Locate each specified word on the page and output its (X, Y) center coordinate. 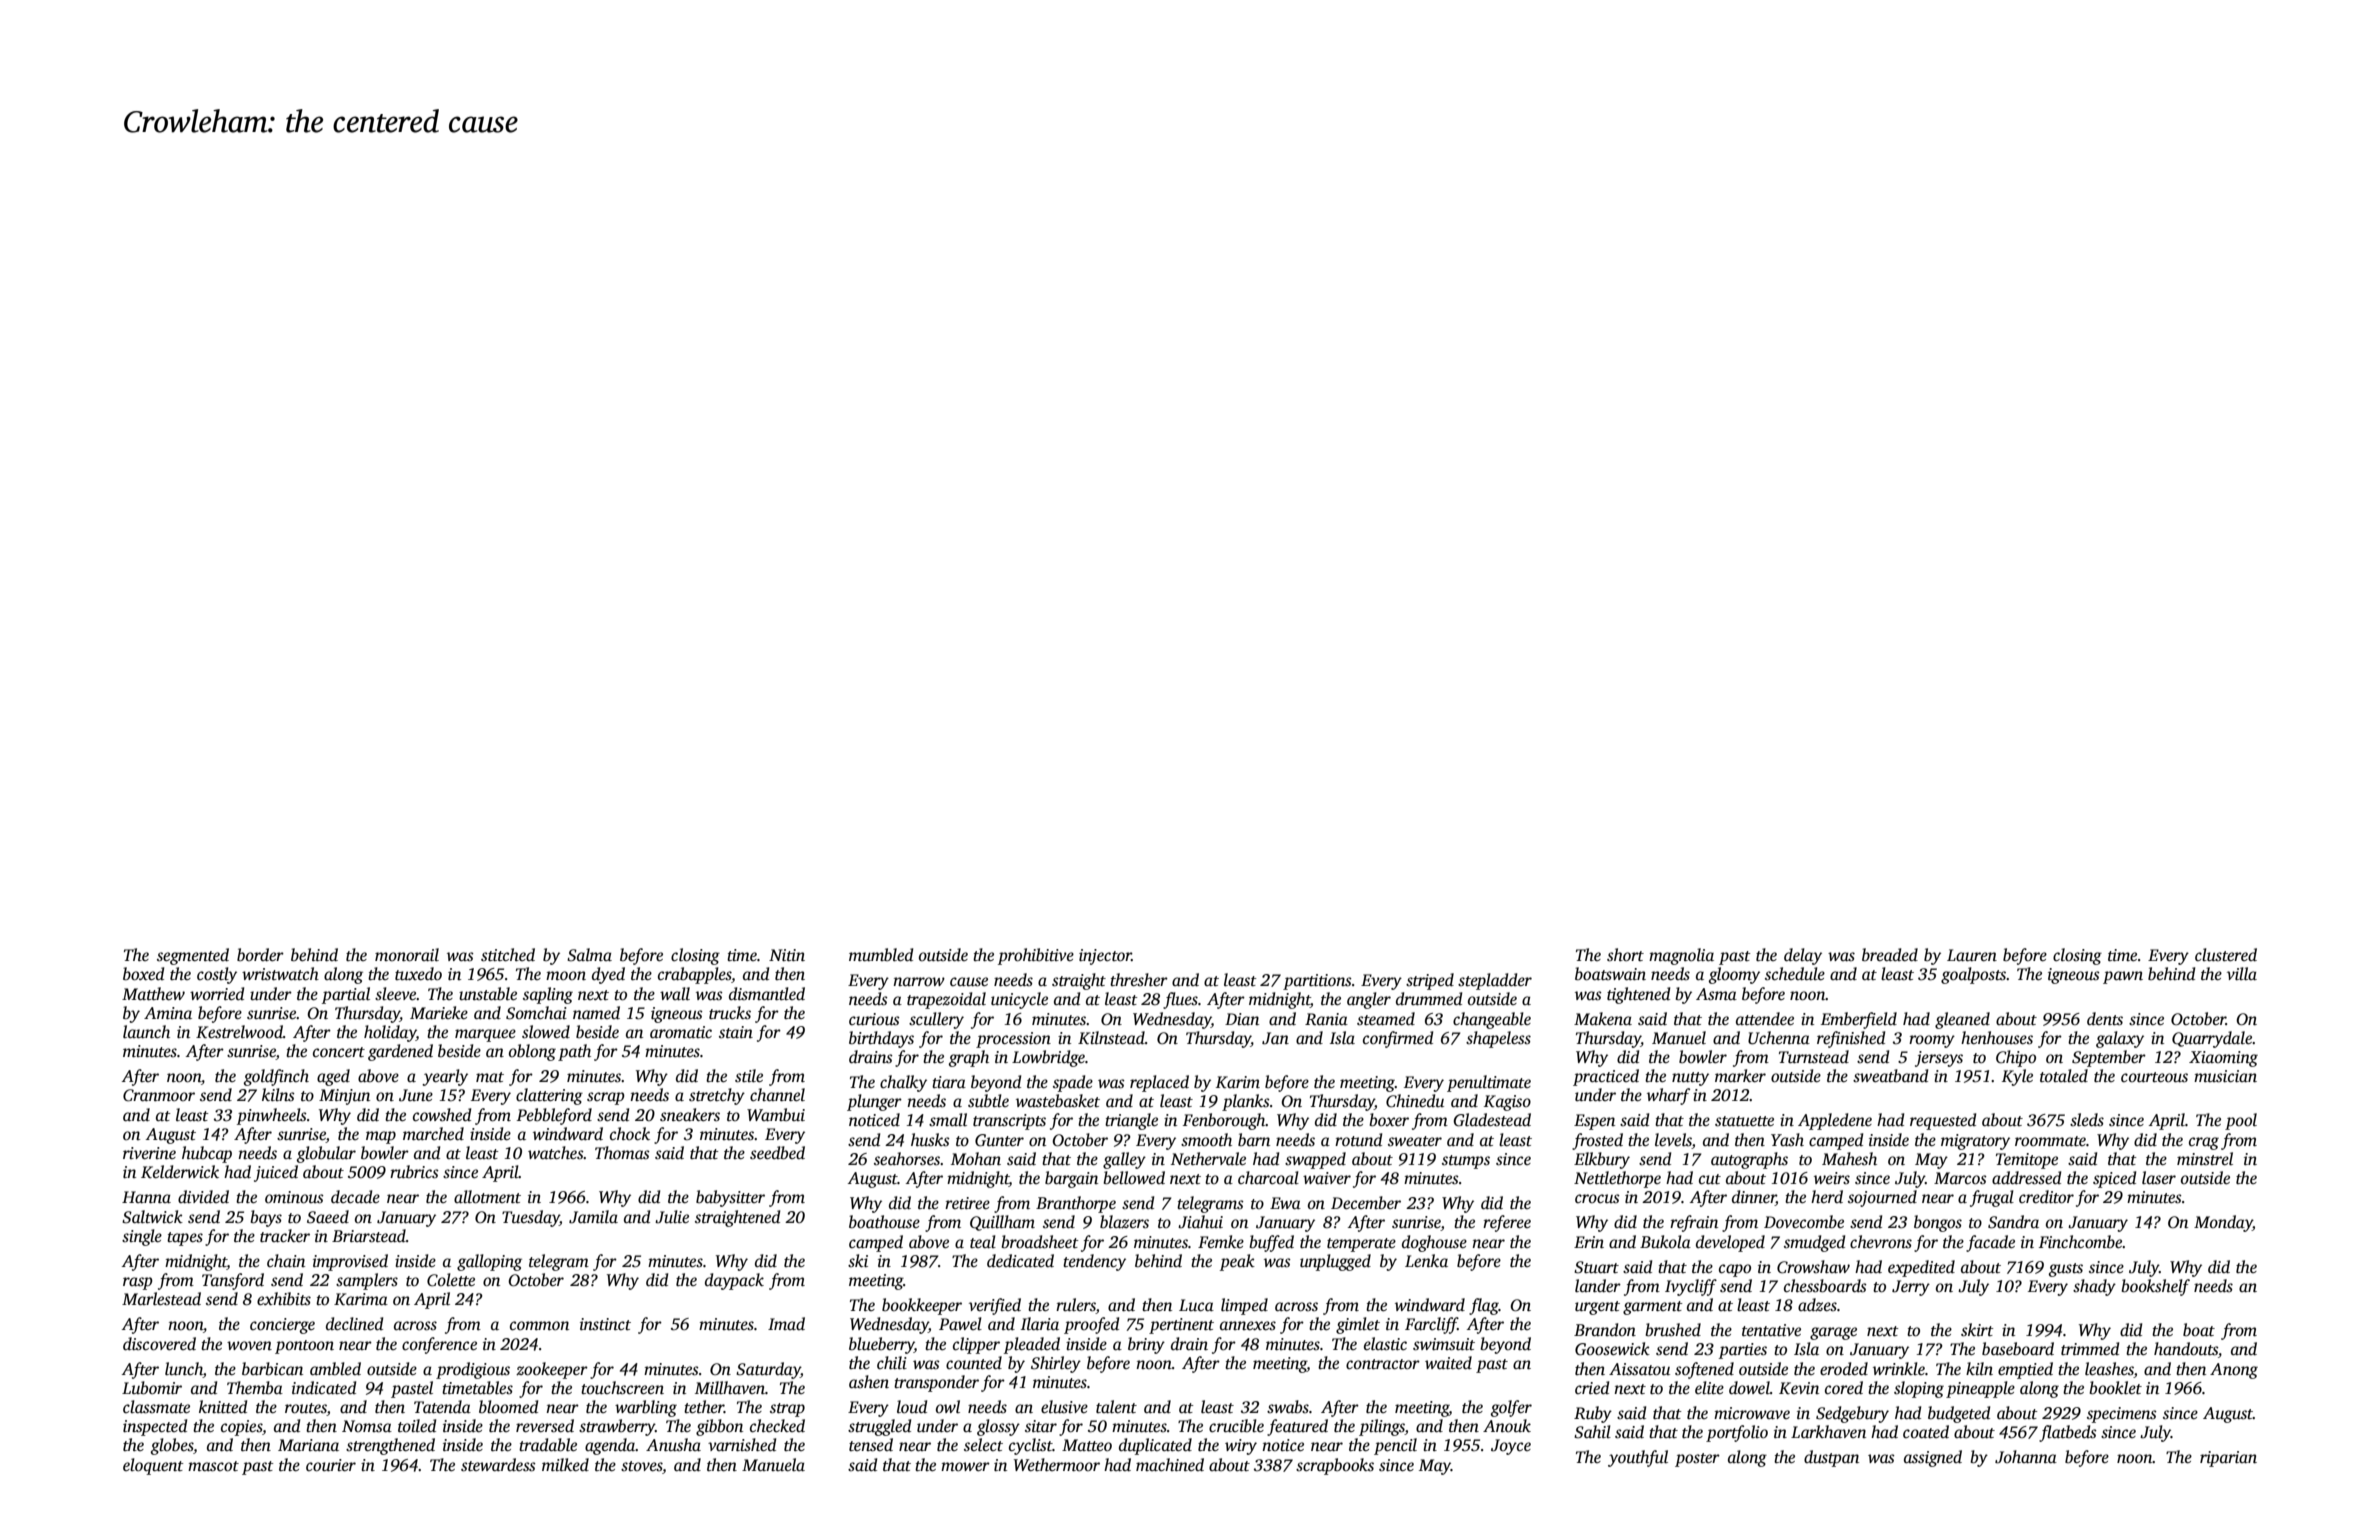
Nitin (787, 955)
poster (1697, 1460)
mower (965, 1467)
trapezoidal (946, 1000)
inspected (155, 1427)
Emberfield (1859, 1020)
